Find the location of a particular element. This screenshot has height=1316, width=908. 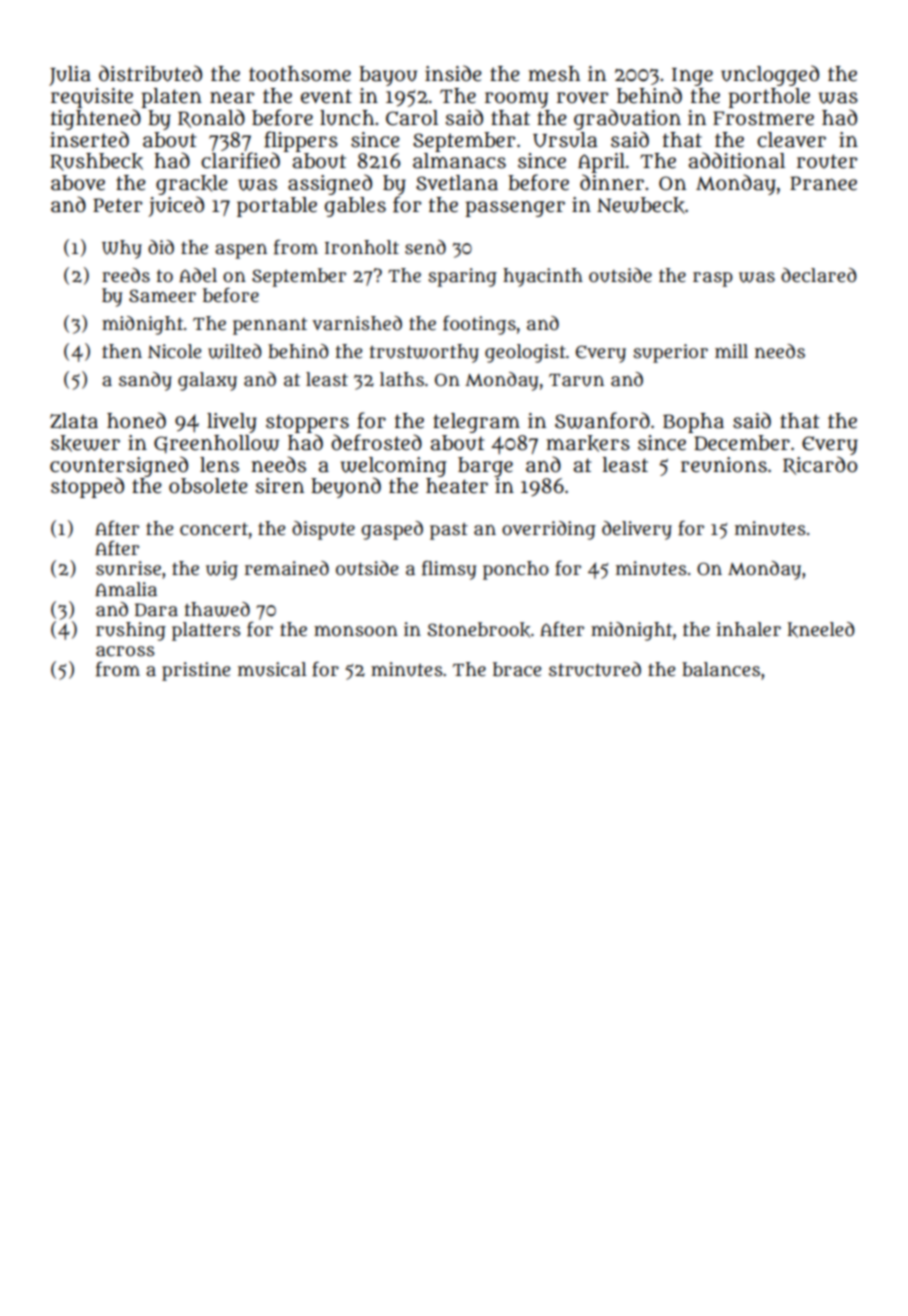

pristine is located at coordinates (196, 671).
